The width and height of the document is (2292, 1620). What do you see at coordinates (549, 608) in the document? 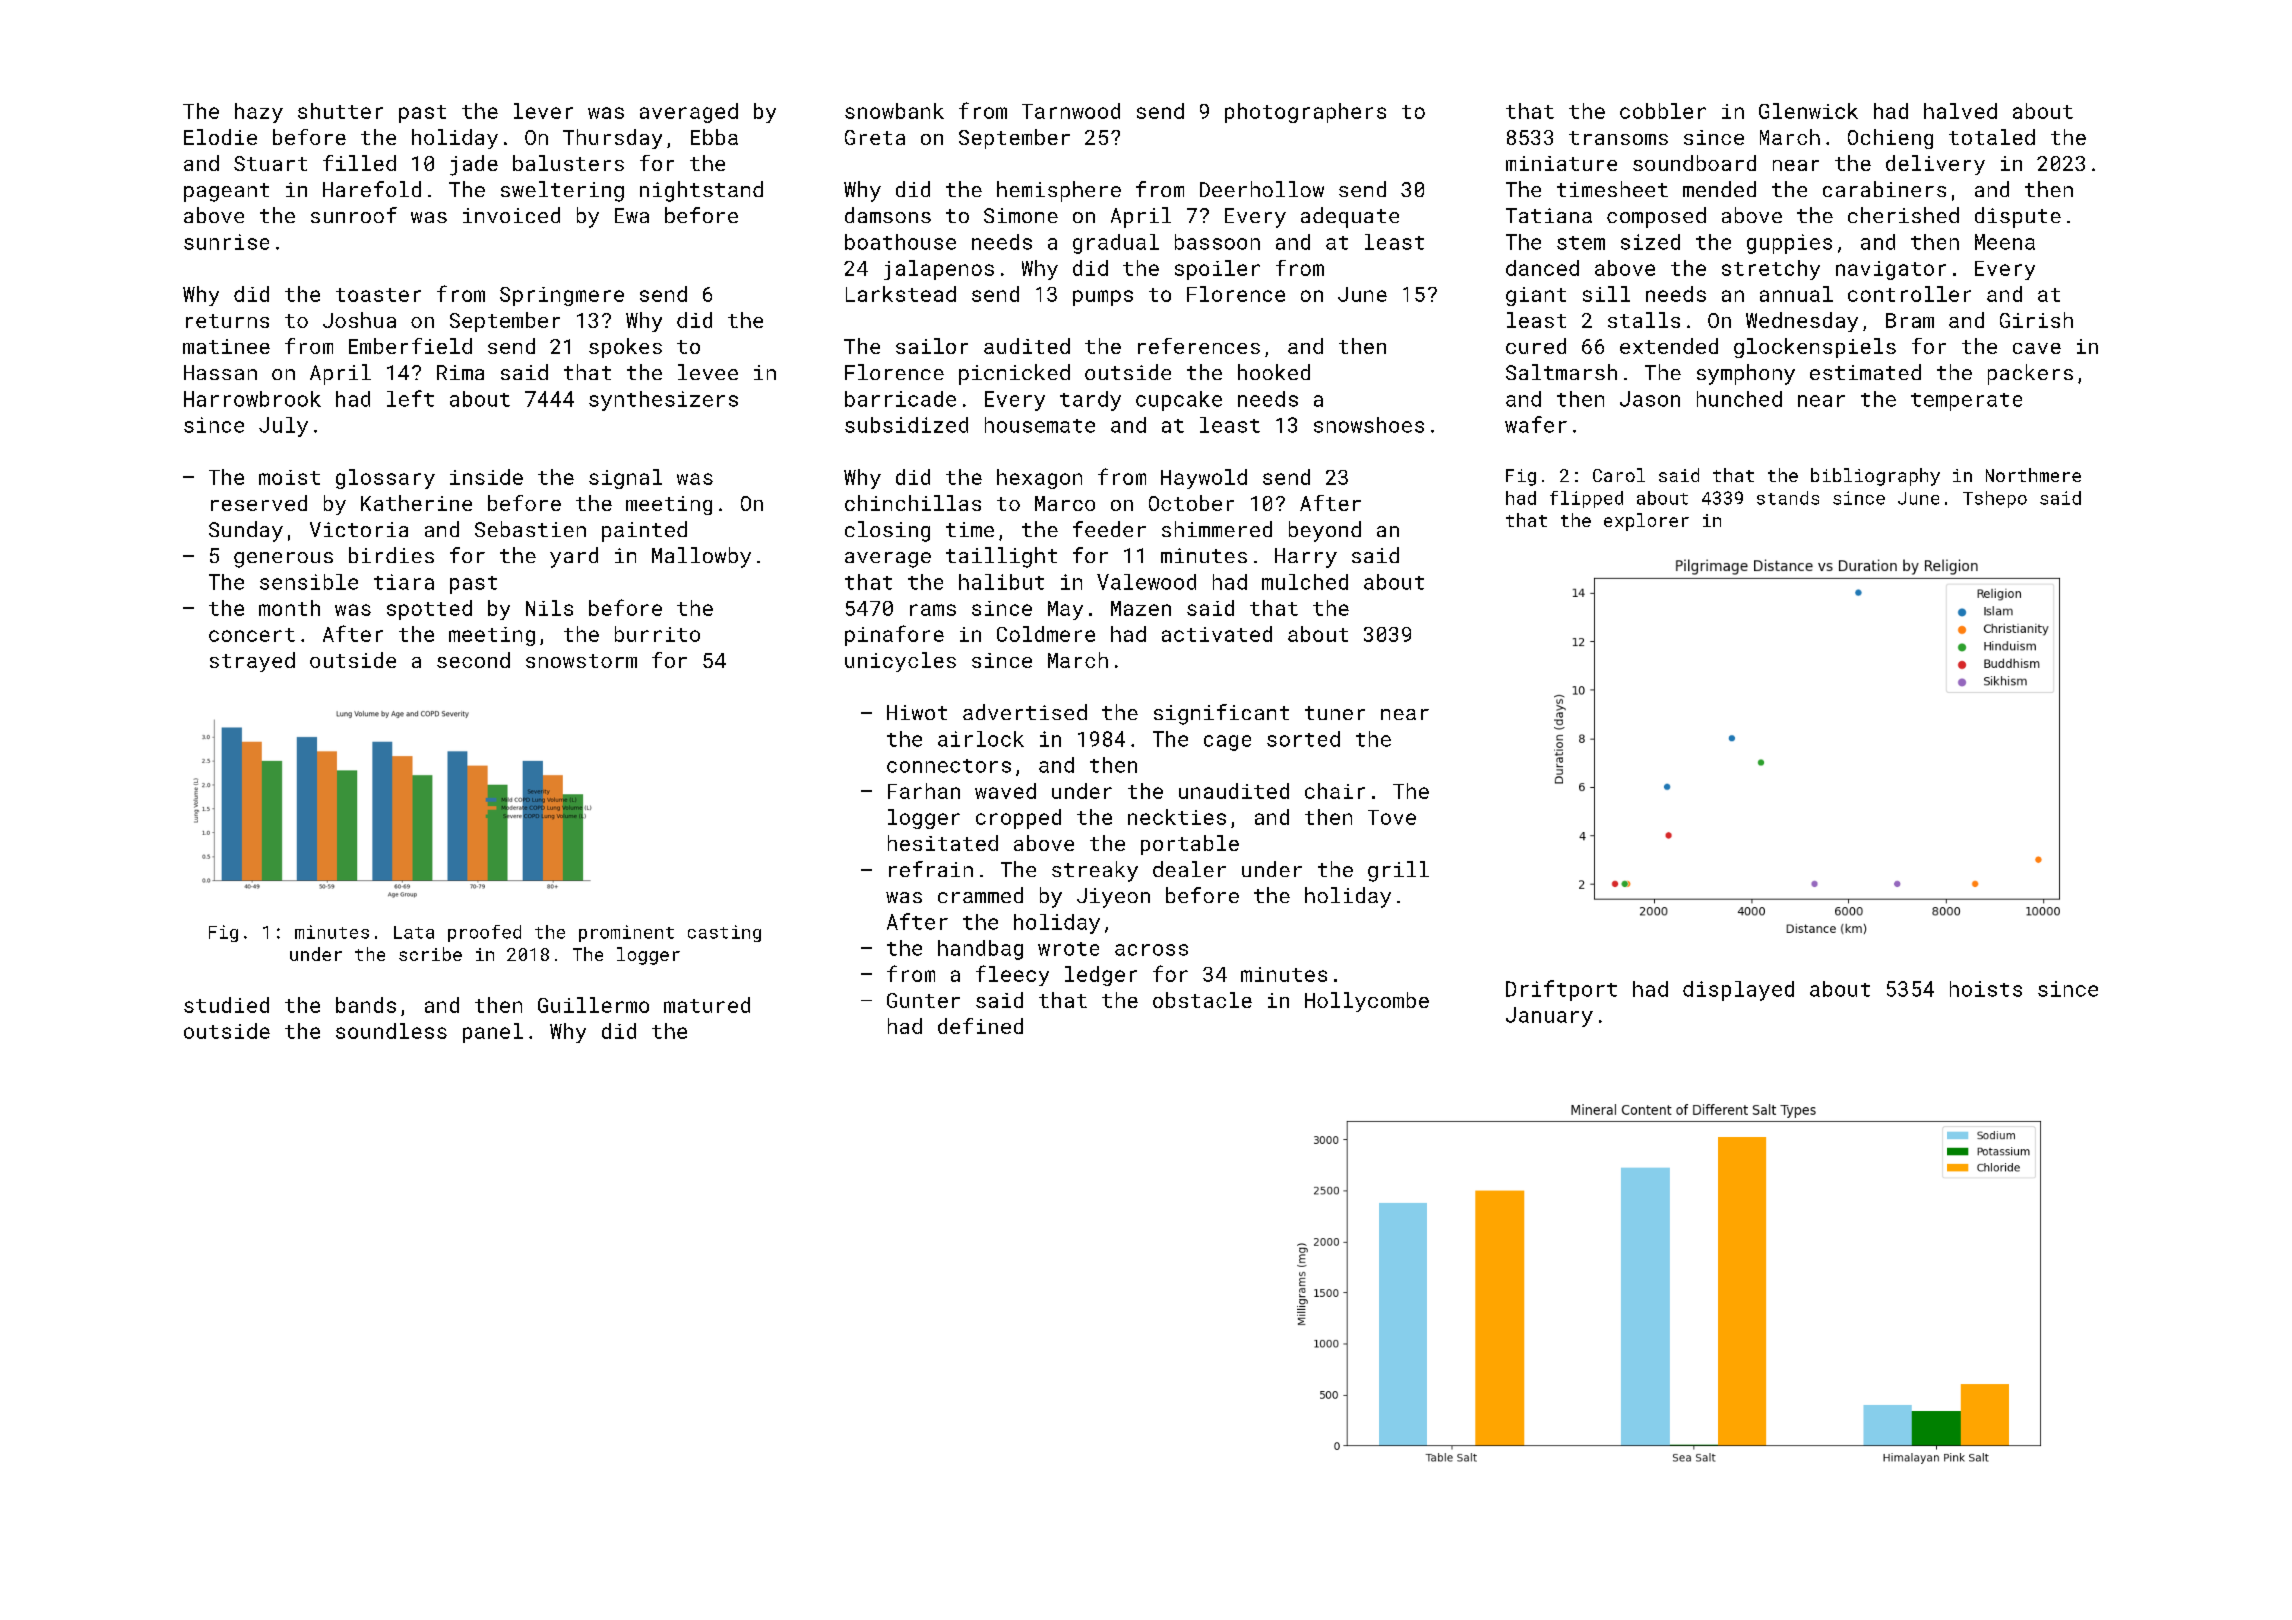
I see `Nils` at bounding box center [549, 608].
